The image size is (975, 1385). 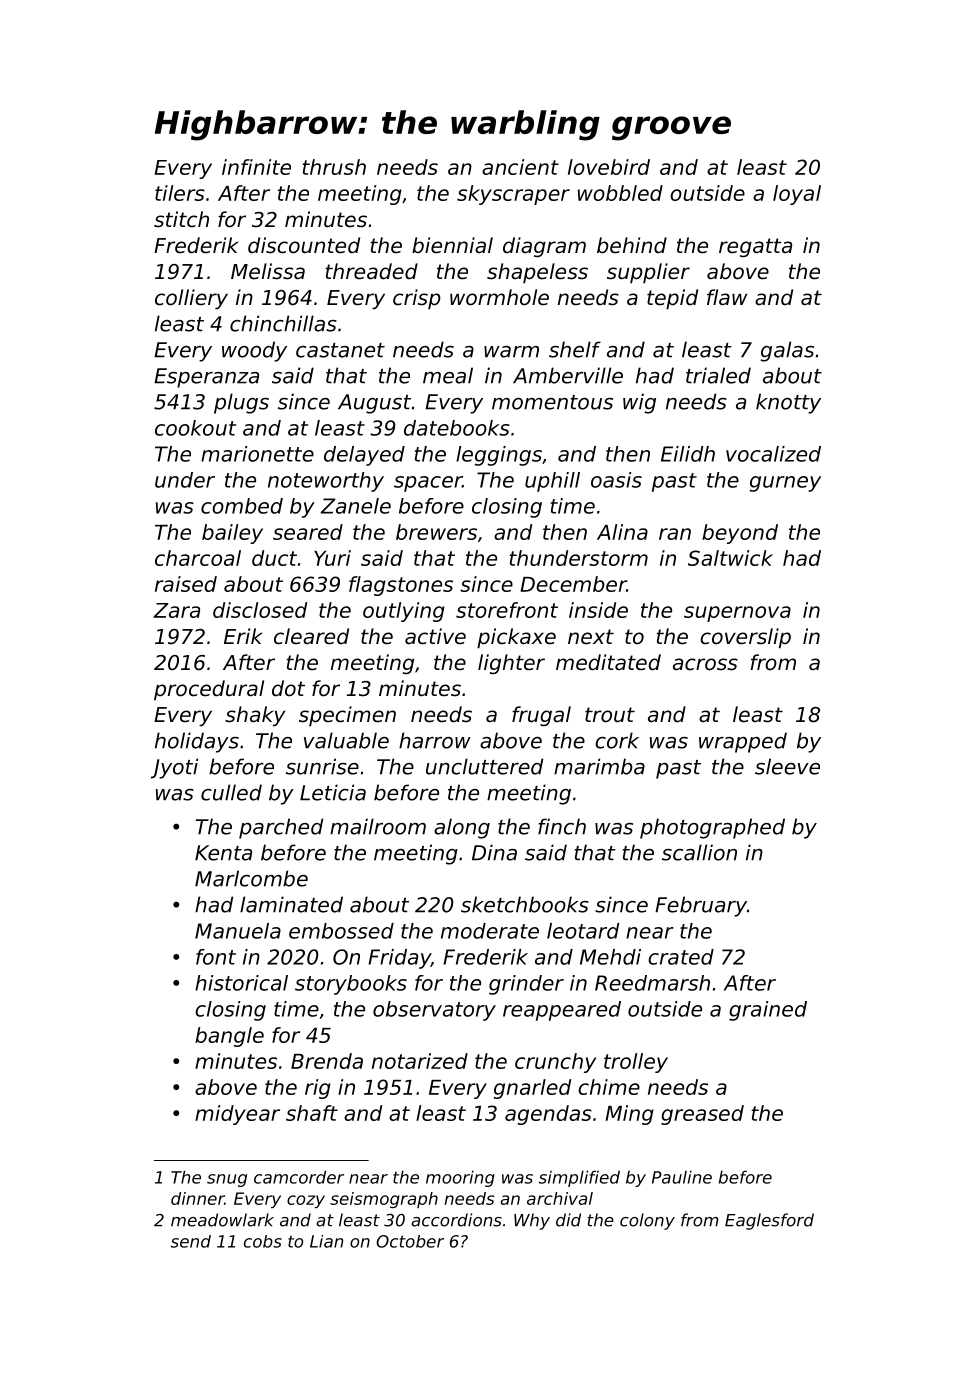 I want to click on trout, so click(x=610, y=715).
